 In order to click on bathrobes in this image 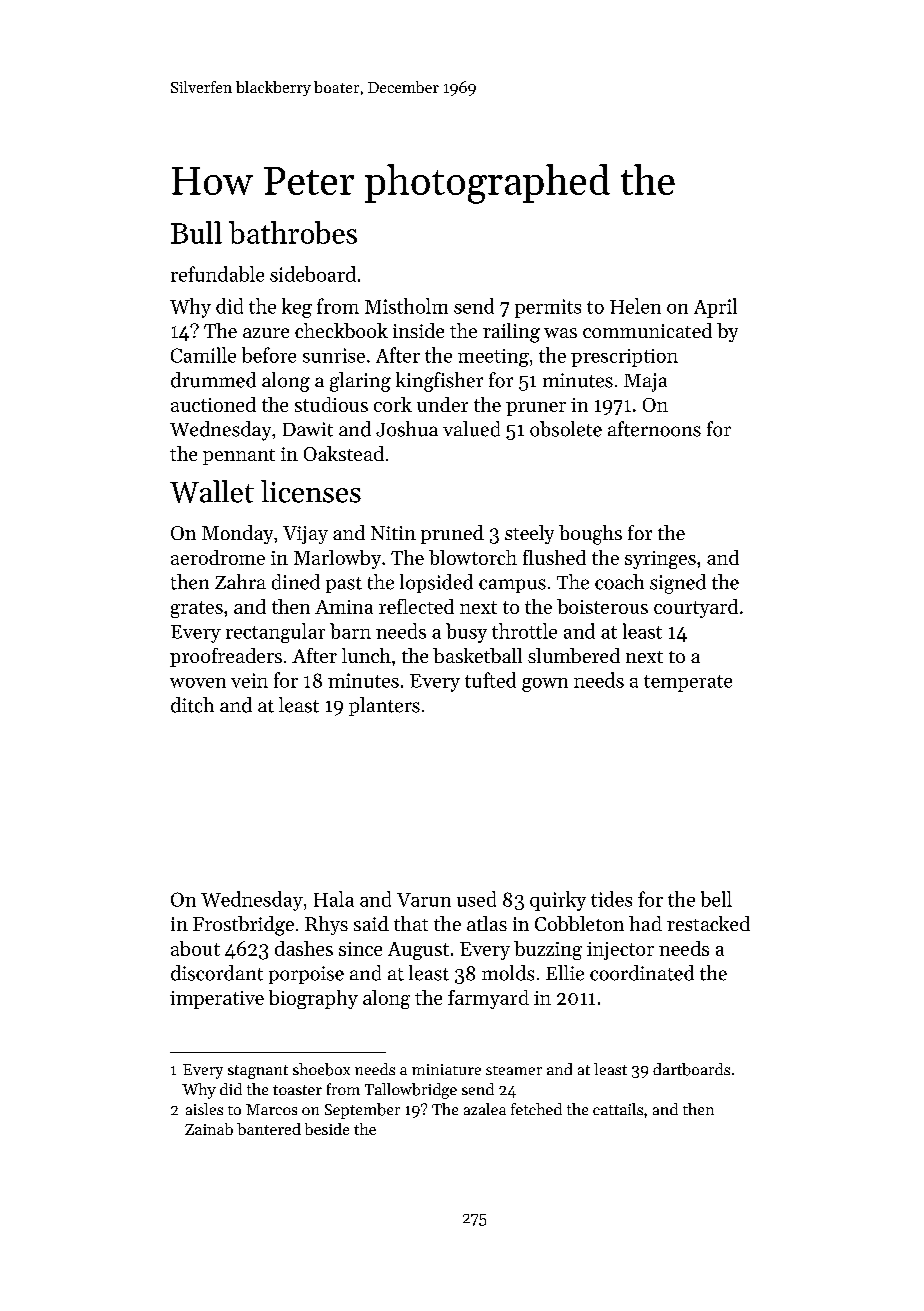, I will do `click(293, 232)`.
